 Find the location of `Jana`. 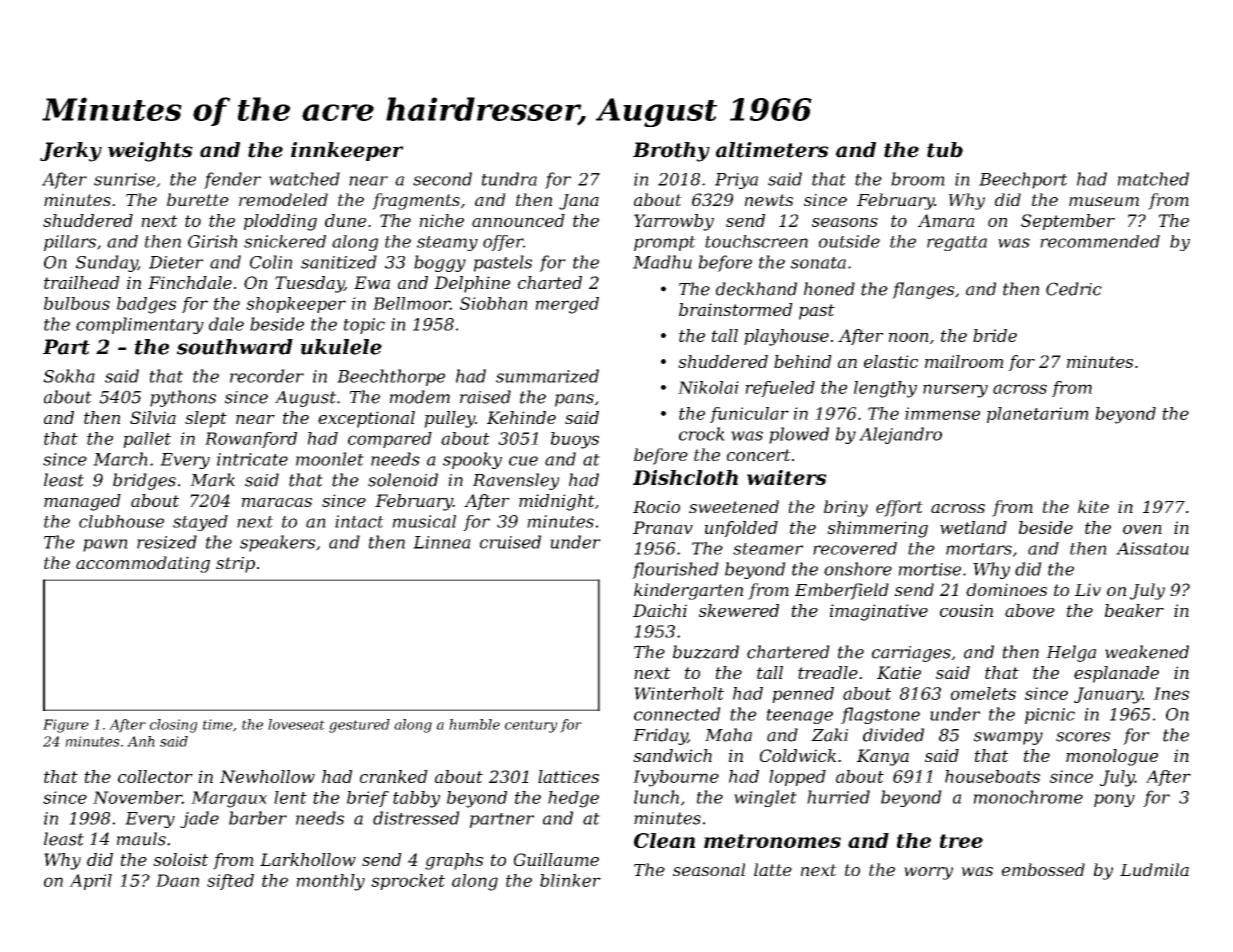

Jana is located at coordinates (579, 202).
